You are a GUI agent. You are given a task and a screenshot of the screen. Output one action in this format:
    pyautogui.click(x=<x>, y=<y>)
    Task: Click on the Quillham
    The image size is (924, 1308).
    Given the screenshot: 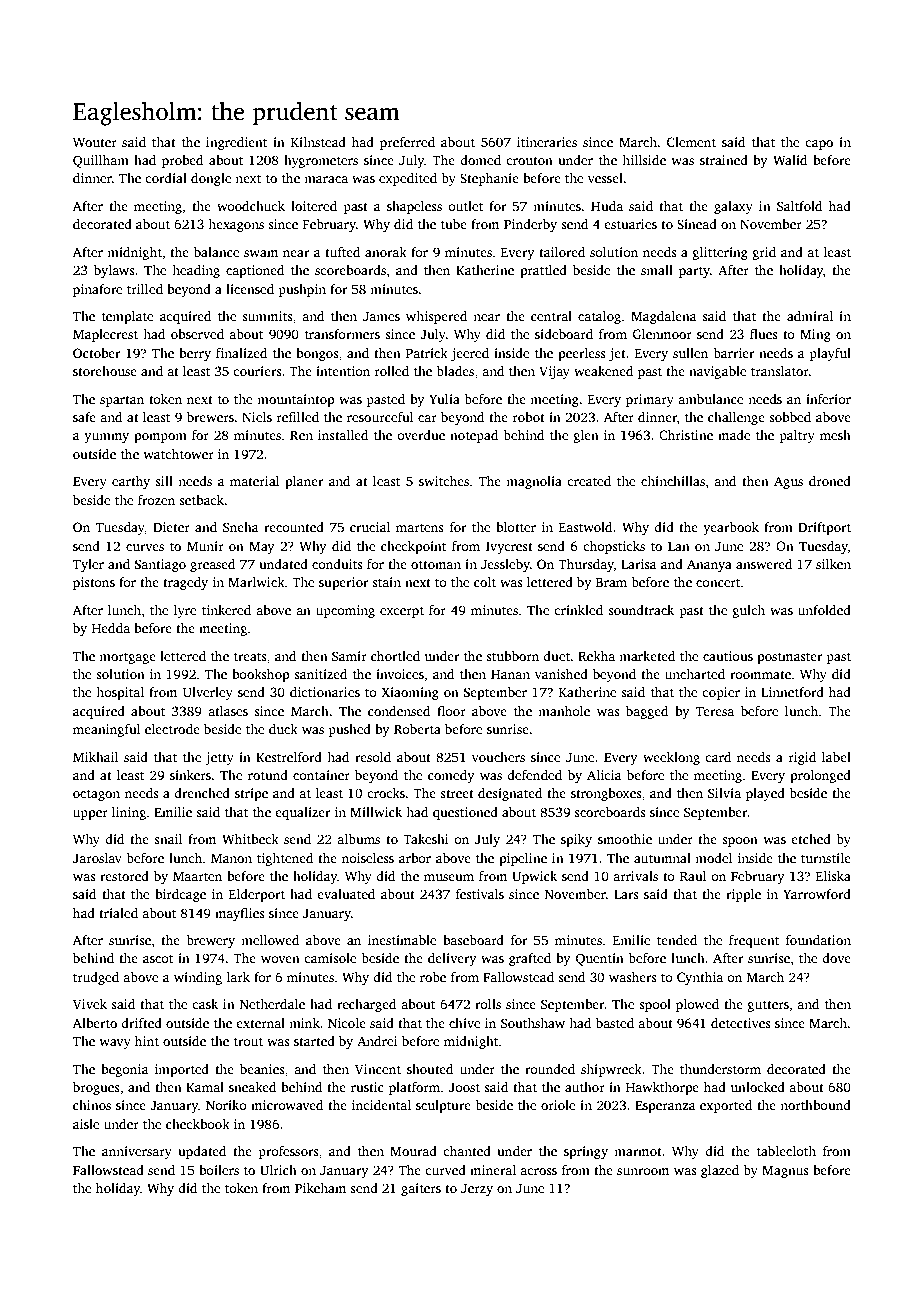 What is the action you would take?
    pyautogui.click(x=101, y=161)
